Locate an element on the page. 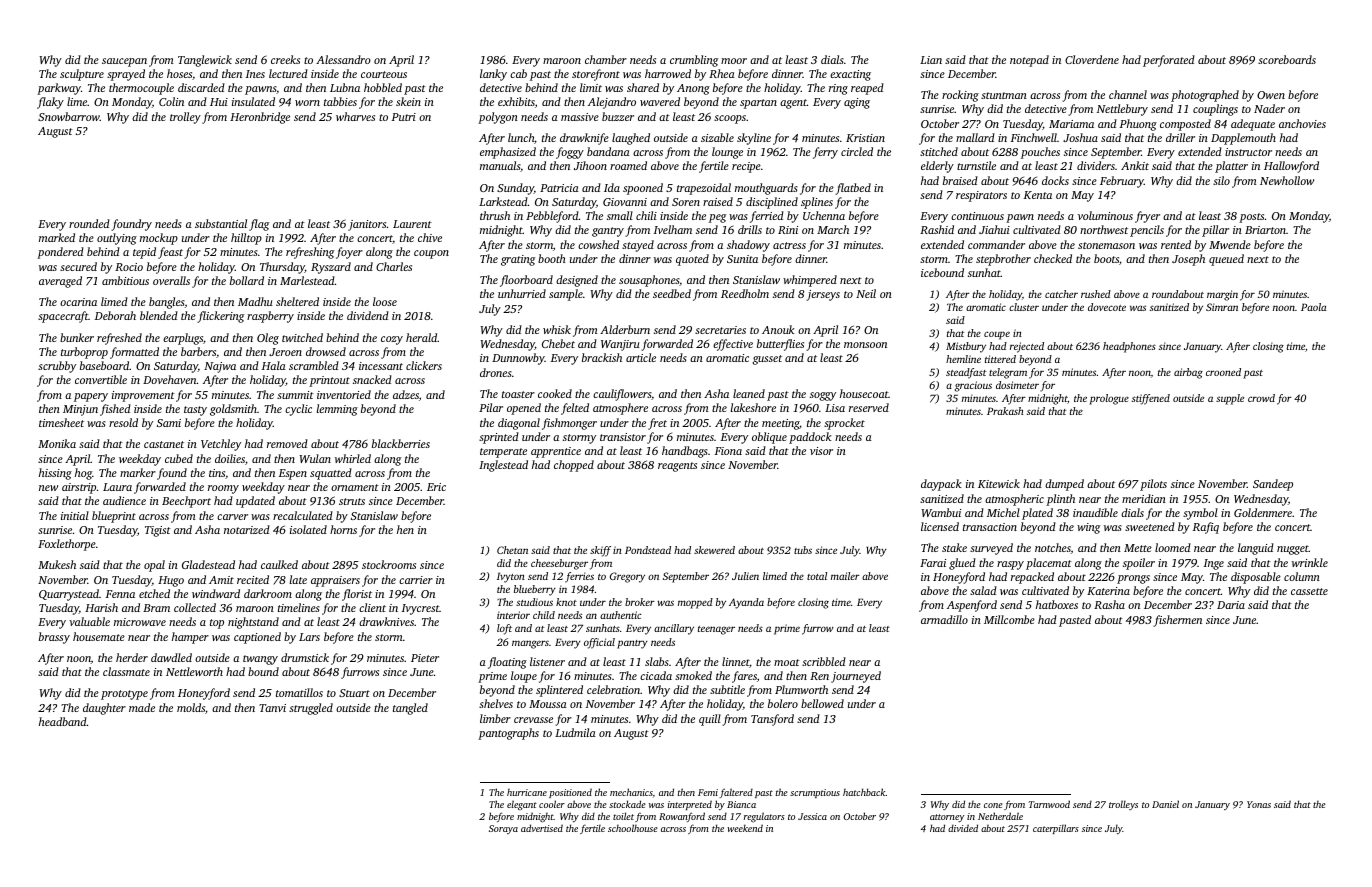 The width and height of the image is (1372, 887). whisk is located at coordinates (557, 329).
